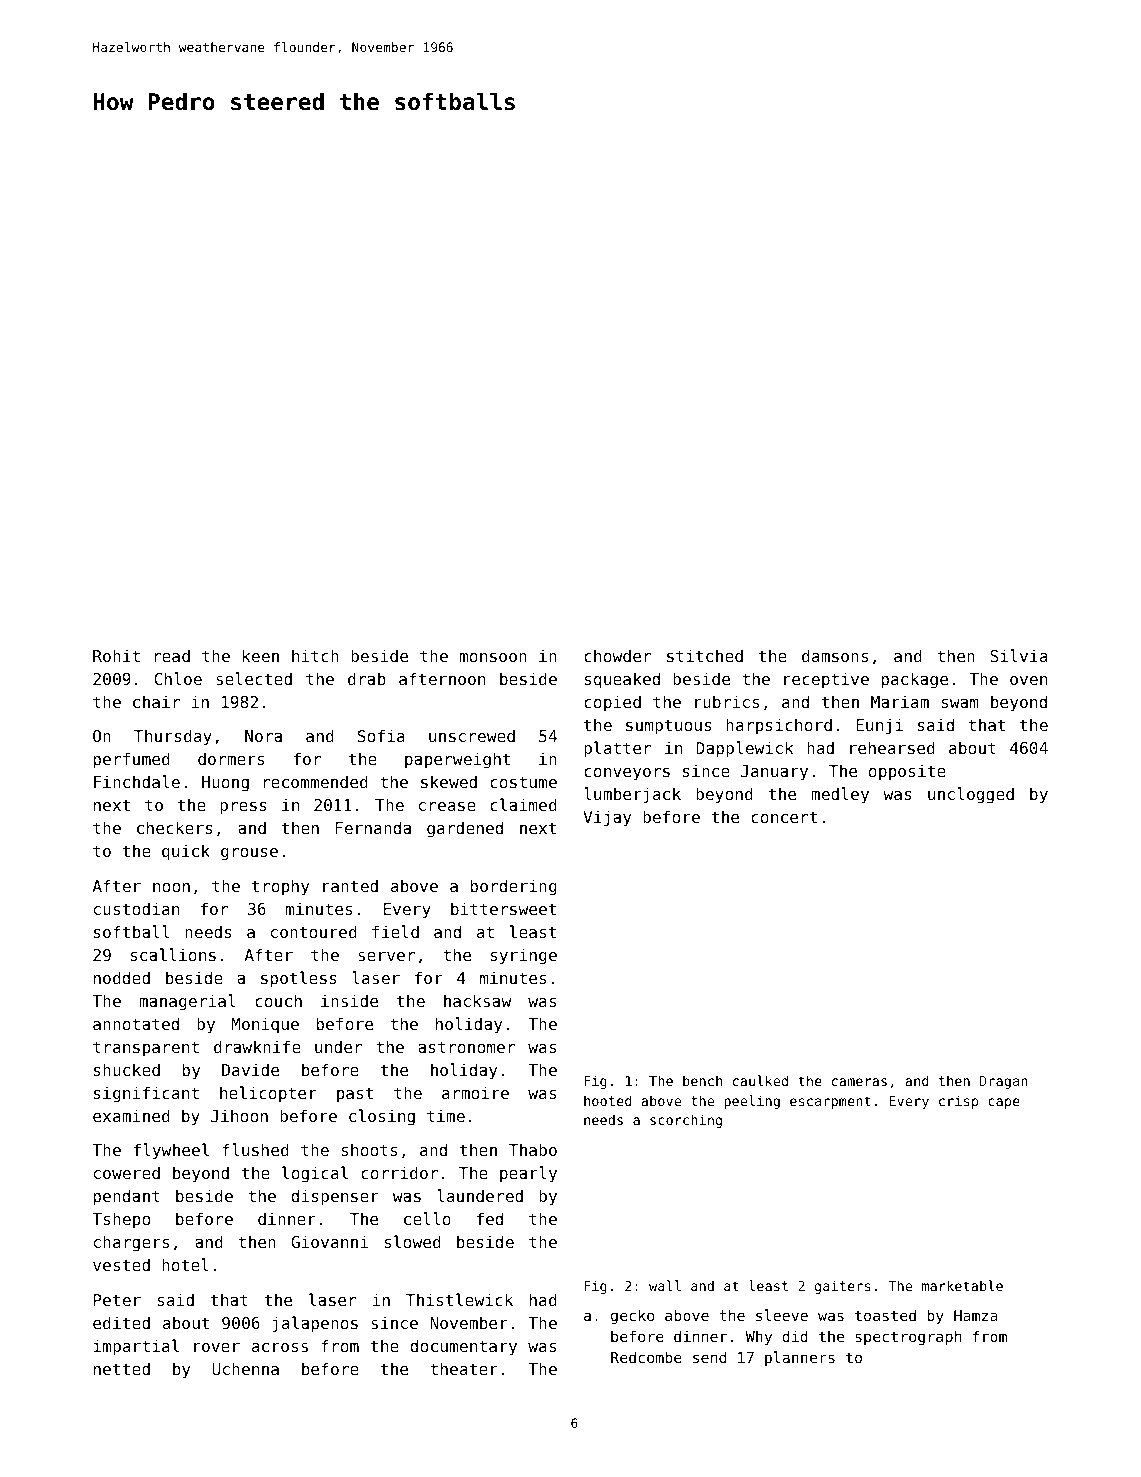 The width and height of the document is (1141, 1477). I want to click on cape, so click(1004, 1103).
